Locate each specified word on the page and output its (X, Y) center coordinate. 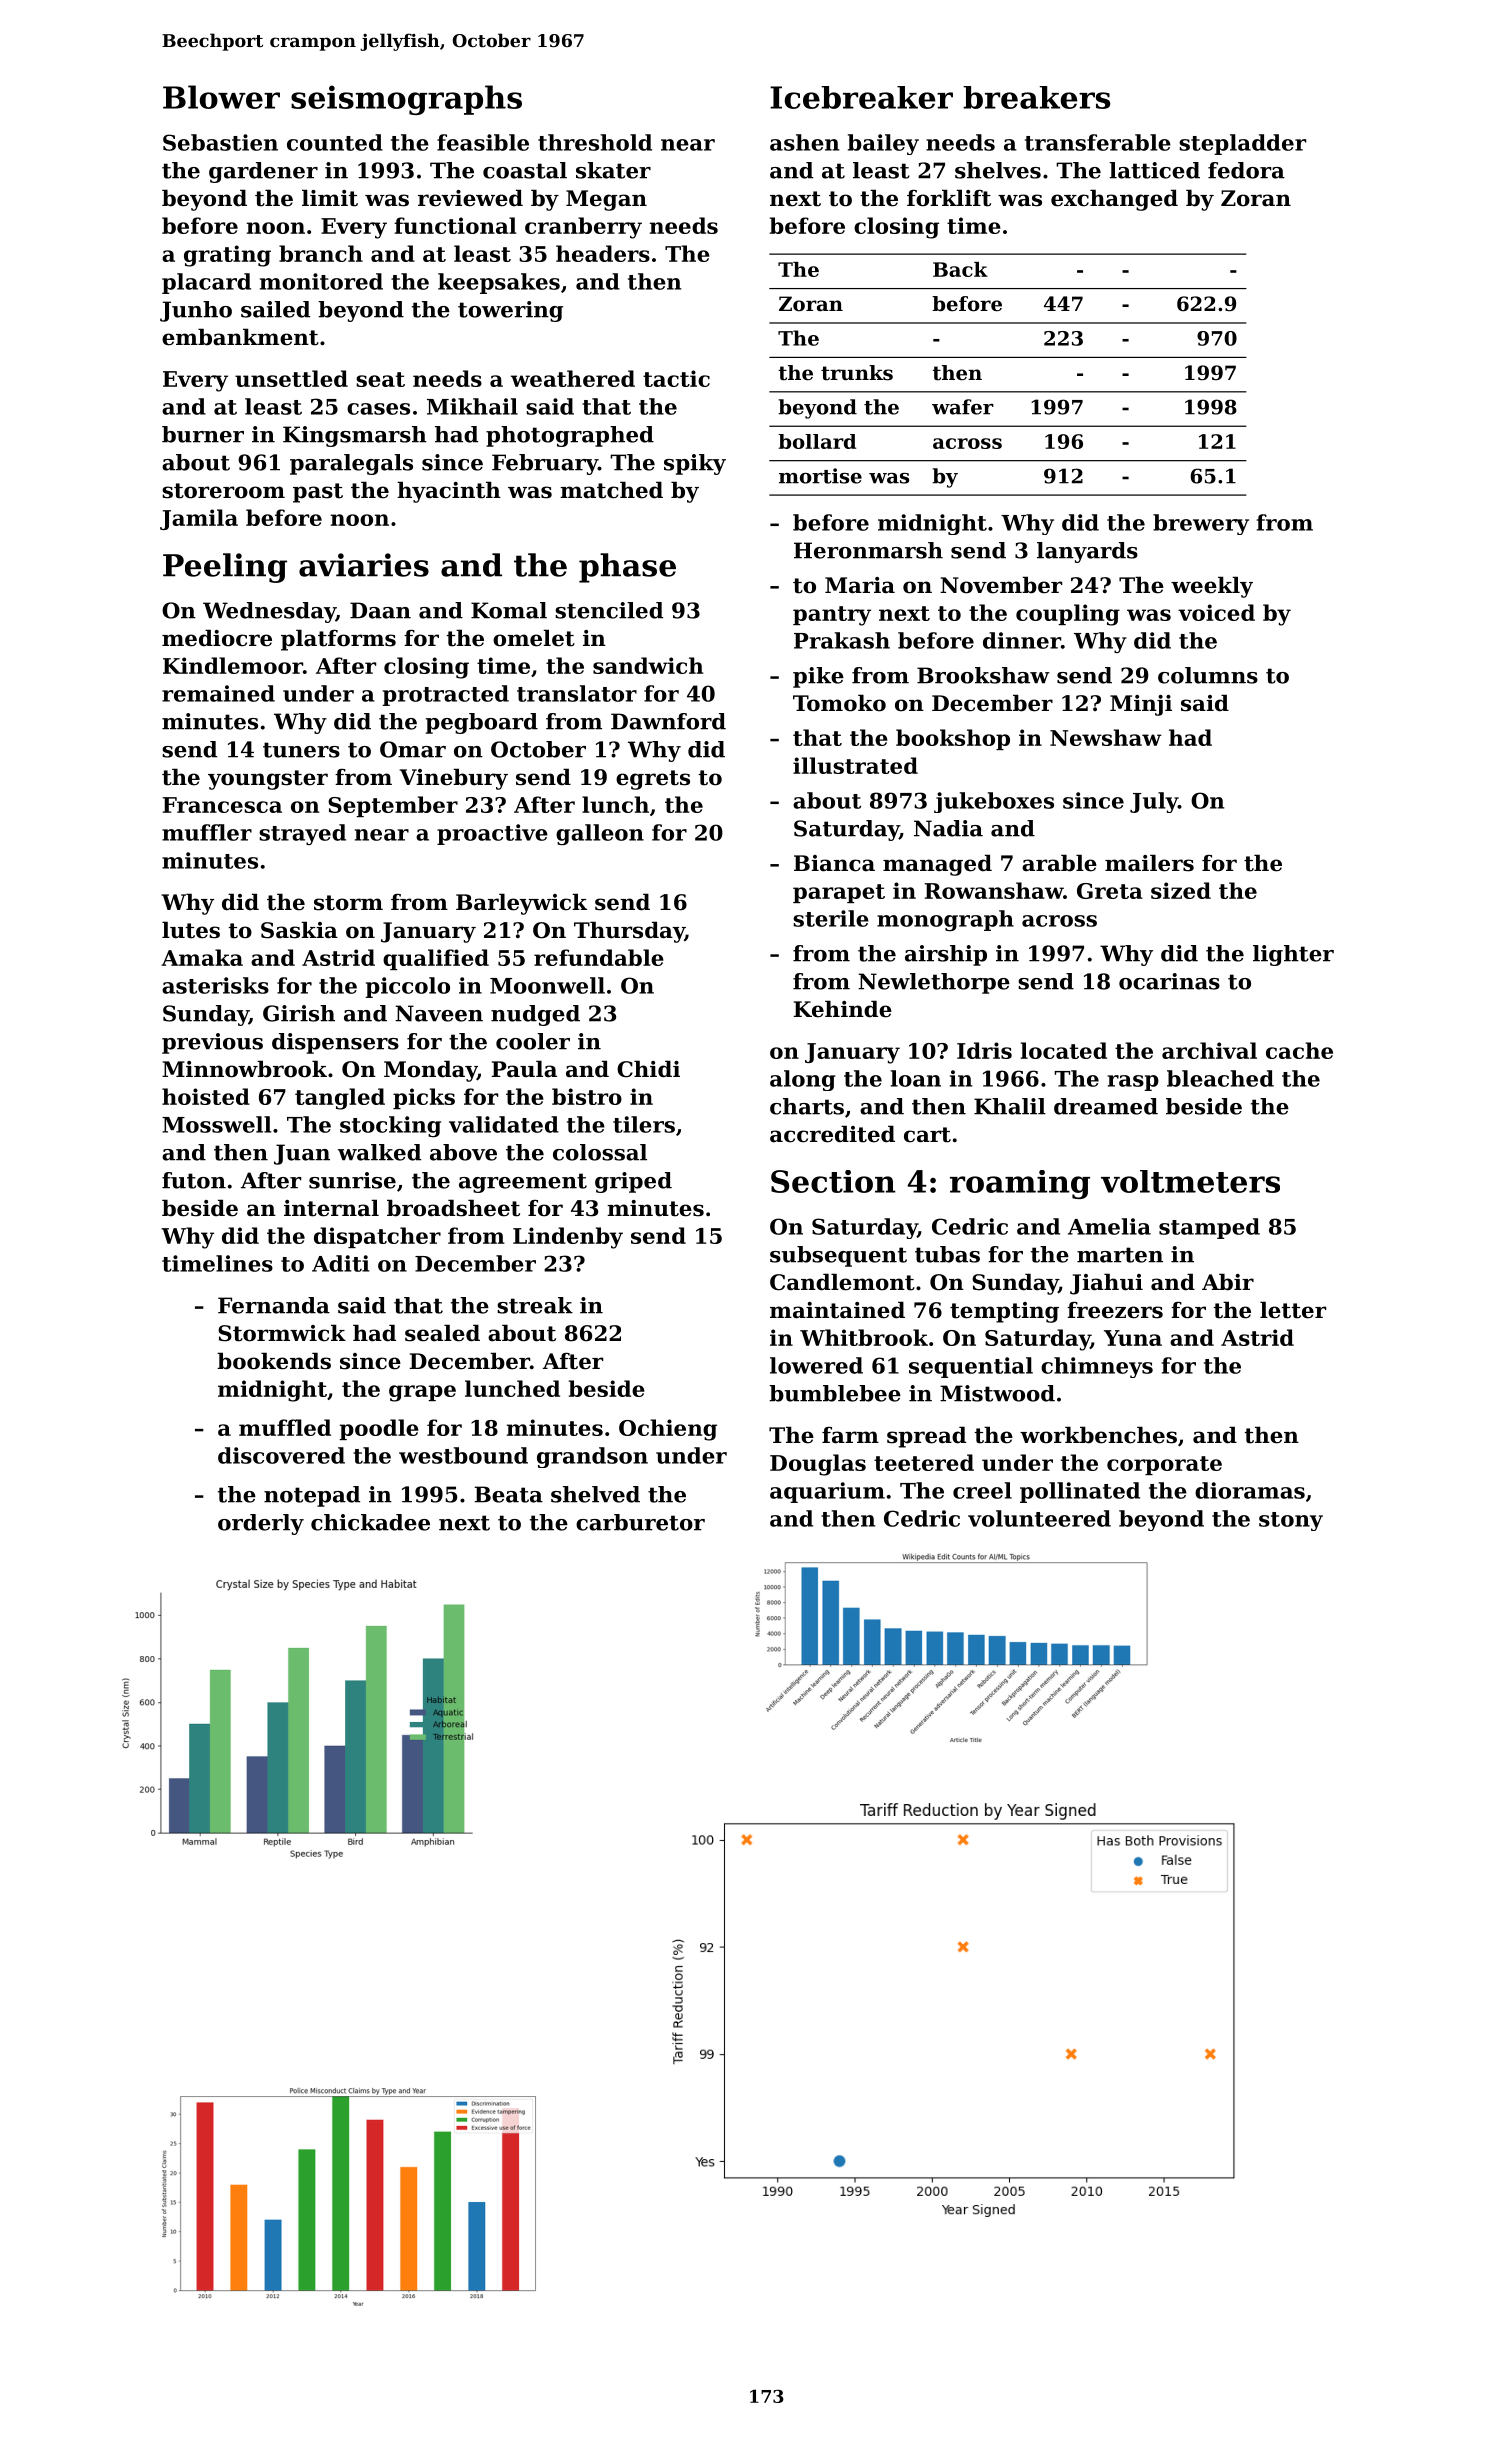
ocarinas (1169, 981)
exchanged (1114, 200)
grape (422, 1393)
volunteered (1039, 1518)
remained (218, 693)
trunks (857, 373)
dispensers (335, 1043)
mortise (820, 476)
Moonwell (547, 985)
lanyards (1087, 552)
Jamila (199, 519)
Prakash (842, 640)
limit (330, 198)
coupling (1068, 615)
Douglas (818, 1465)
